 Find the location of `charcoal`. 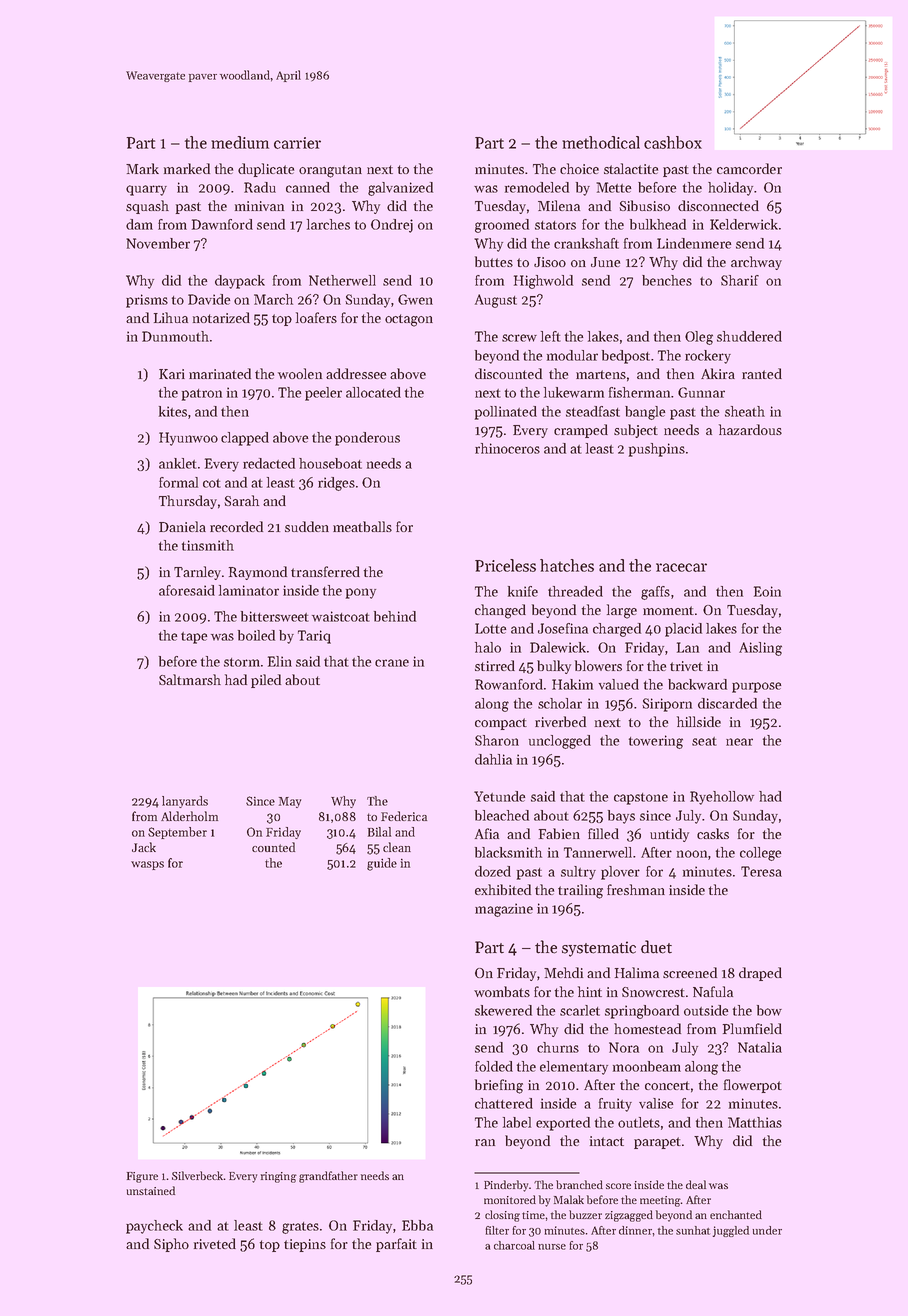

charcoal is located at coordinates (514, 1245).
